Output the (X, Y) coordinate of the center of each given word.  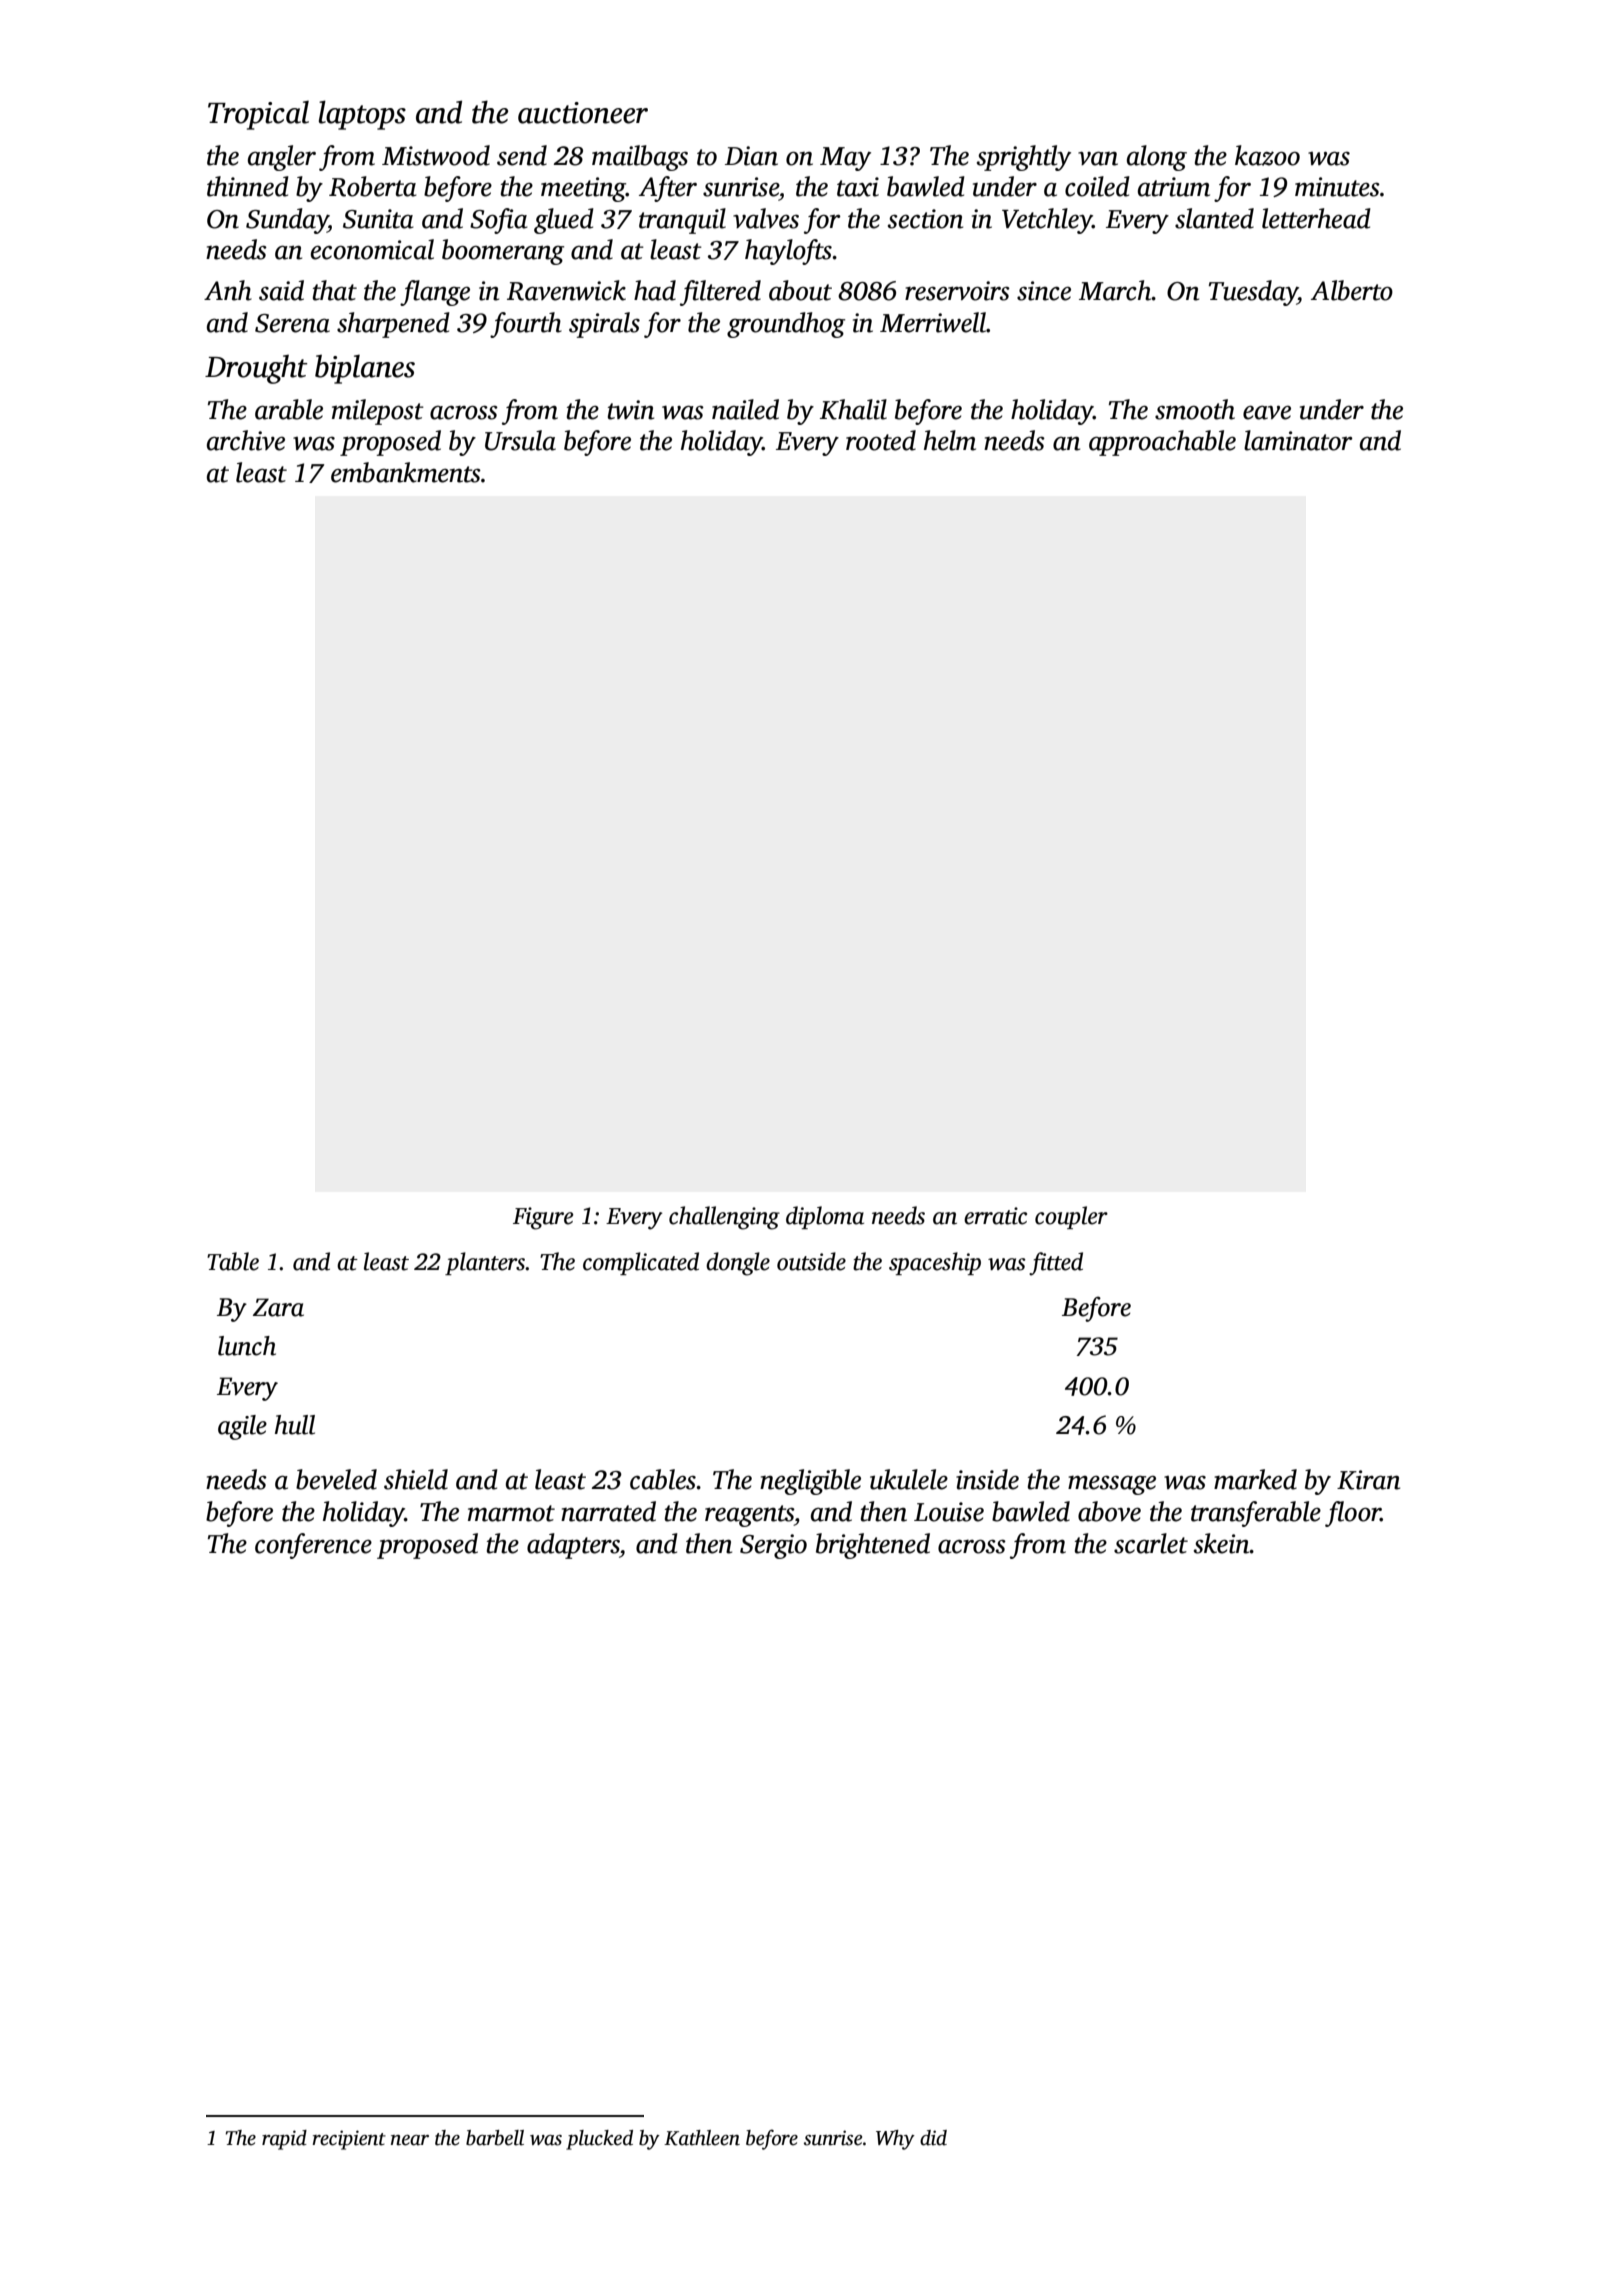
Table (233, 1261)
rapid (284, 2140)
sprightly (1024, 158)
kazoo (1267, 155)
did (933, 2138)
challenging (724, 1218)
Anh (228, 290)
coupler (1071, 1217)
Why (895, 2140)
